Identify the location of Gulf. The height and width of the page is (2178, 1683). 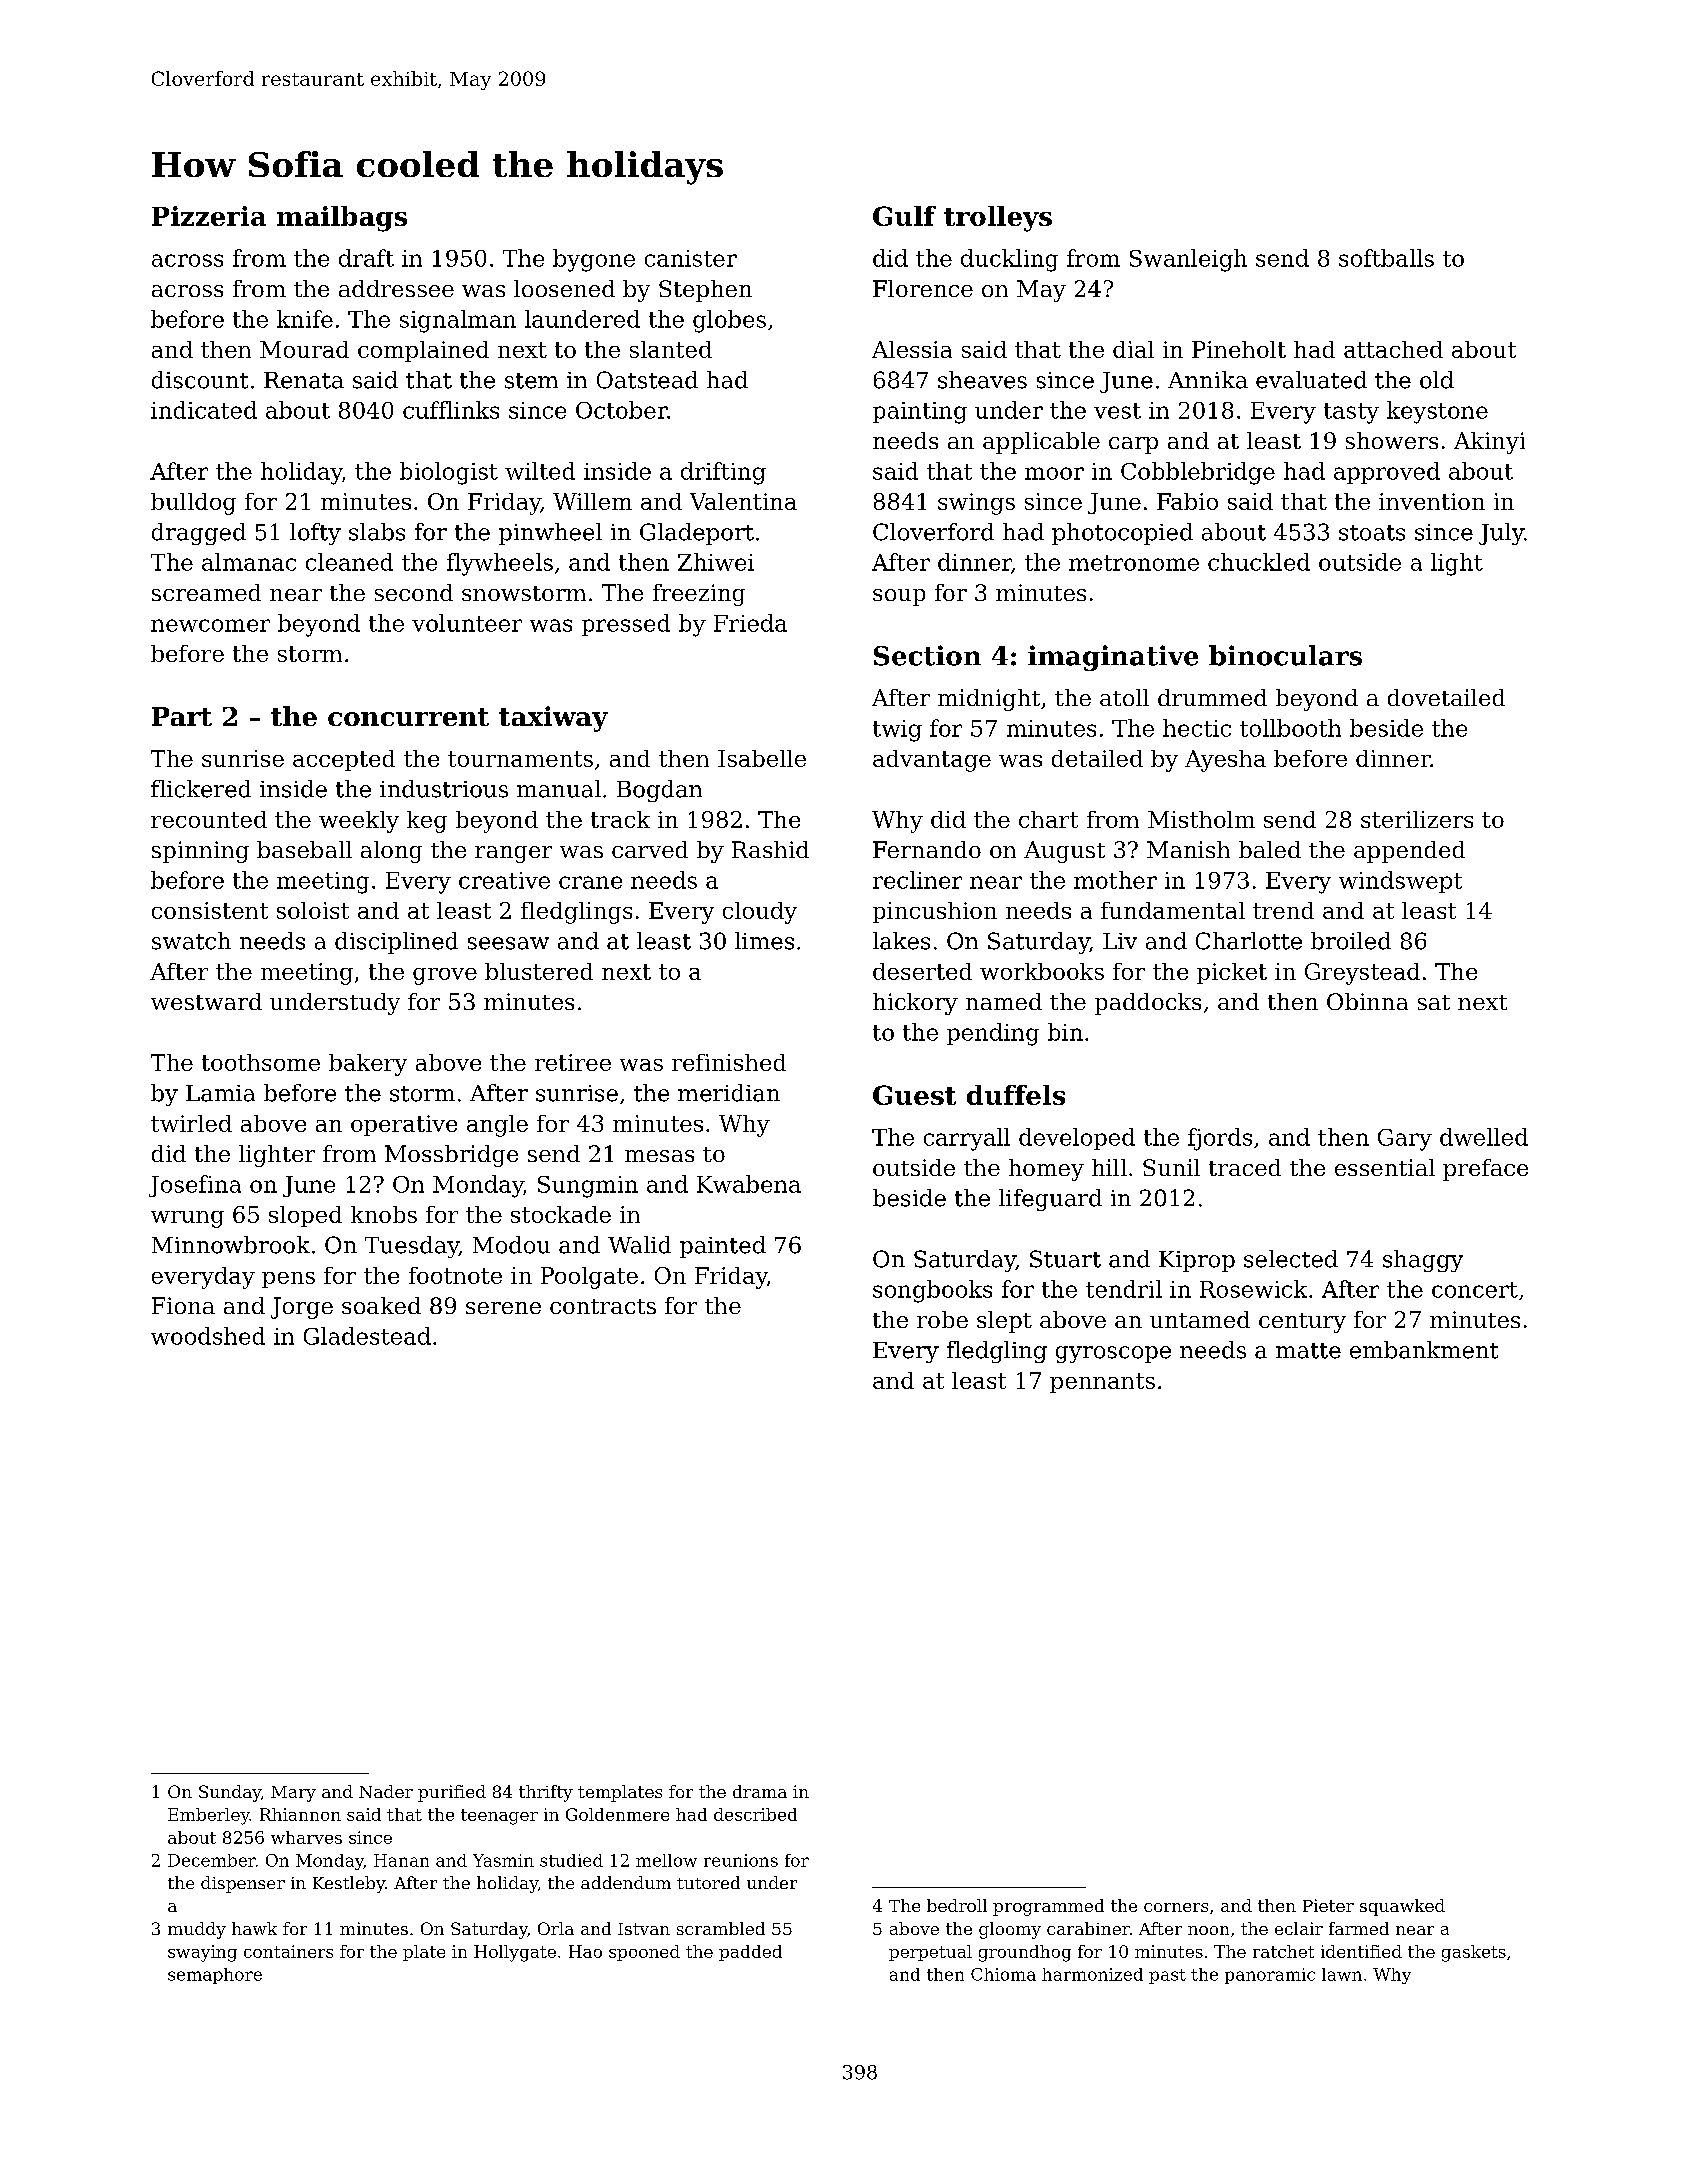
(904, 216).
